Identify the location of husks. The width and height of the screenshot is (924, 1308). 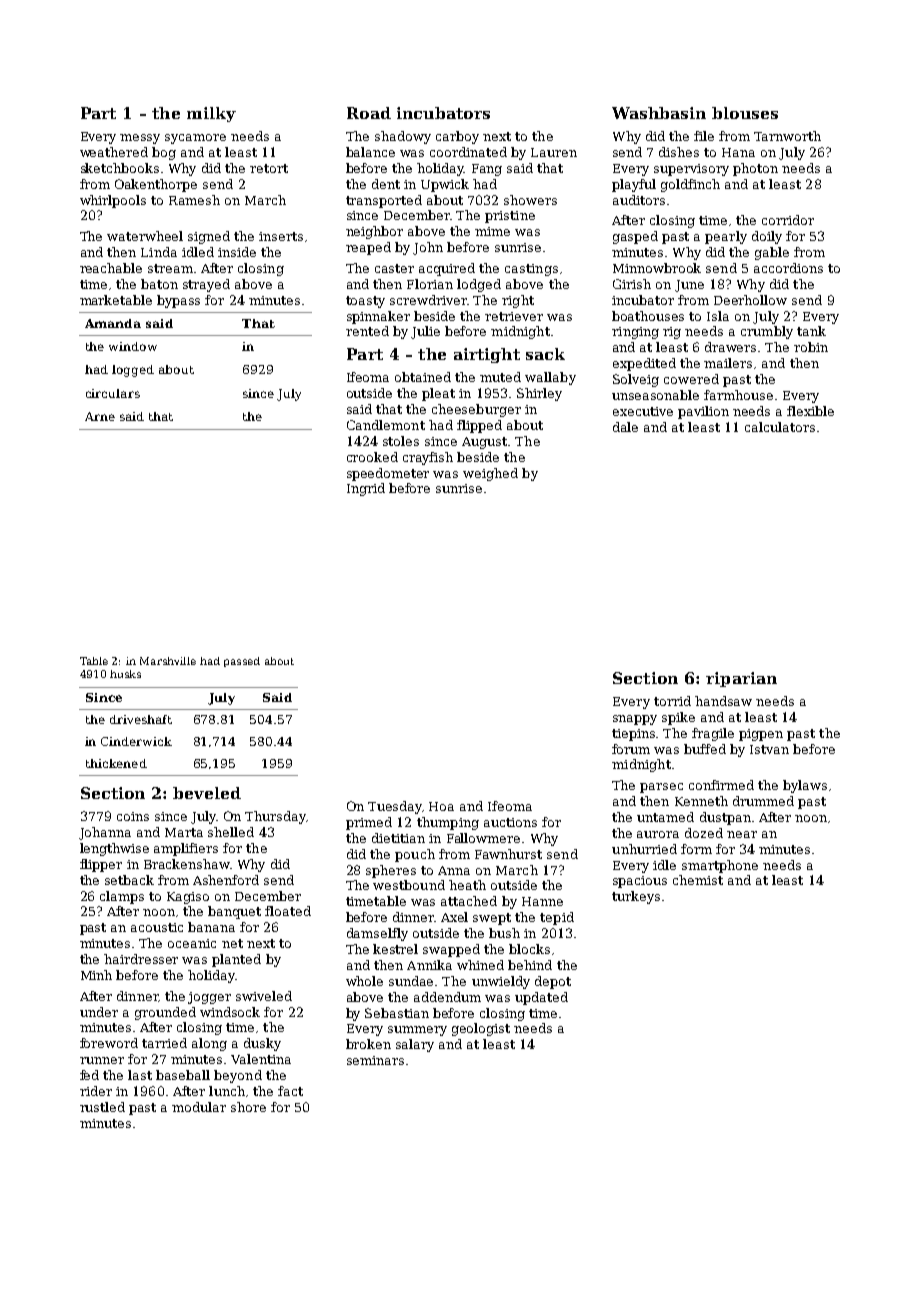
(125, 674).
